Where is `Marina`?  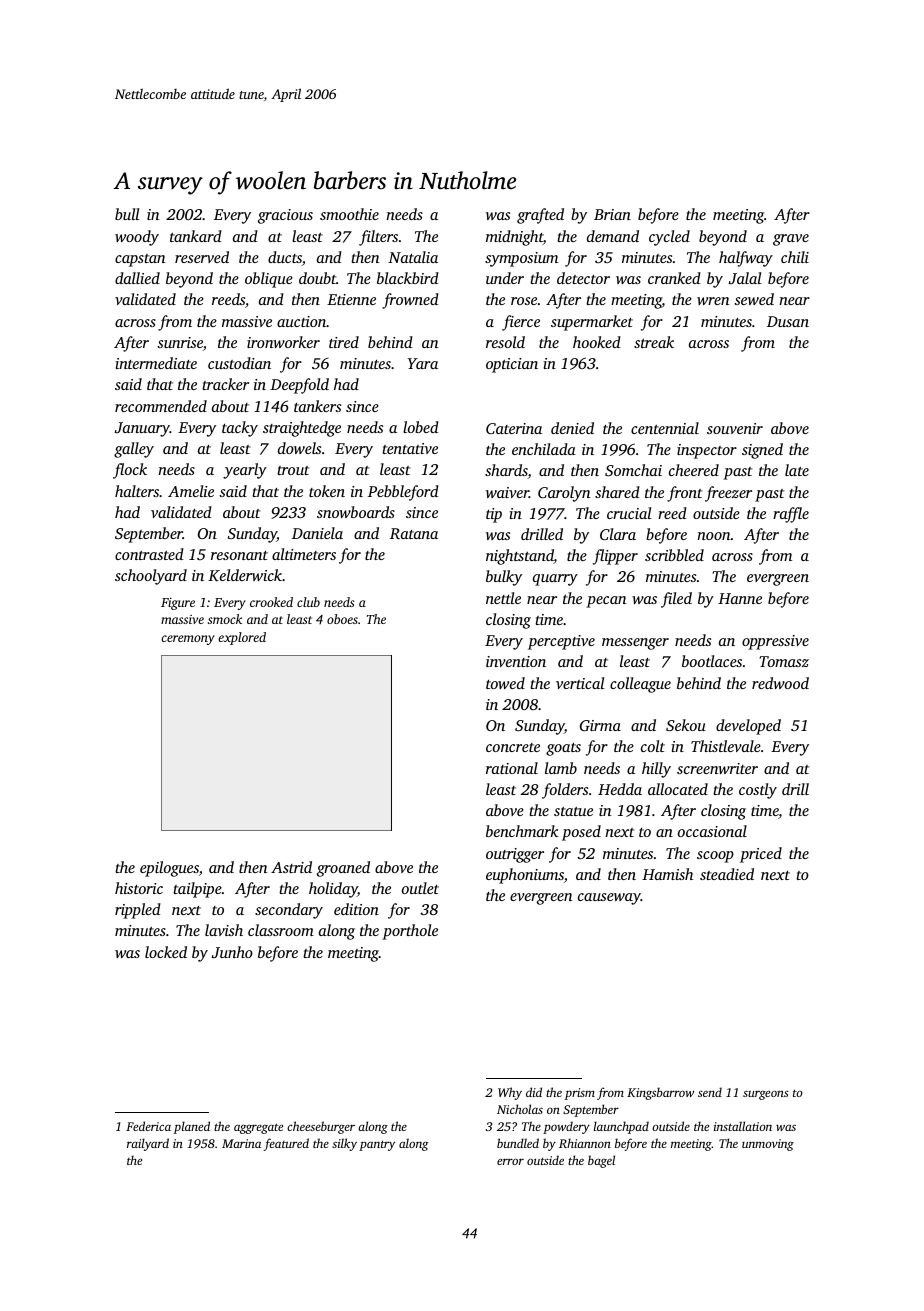 Marina is located at coordinates (241, 1143).
